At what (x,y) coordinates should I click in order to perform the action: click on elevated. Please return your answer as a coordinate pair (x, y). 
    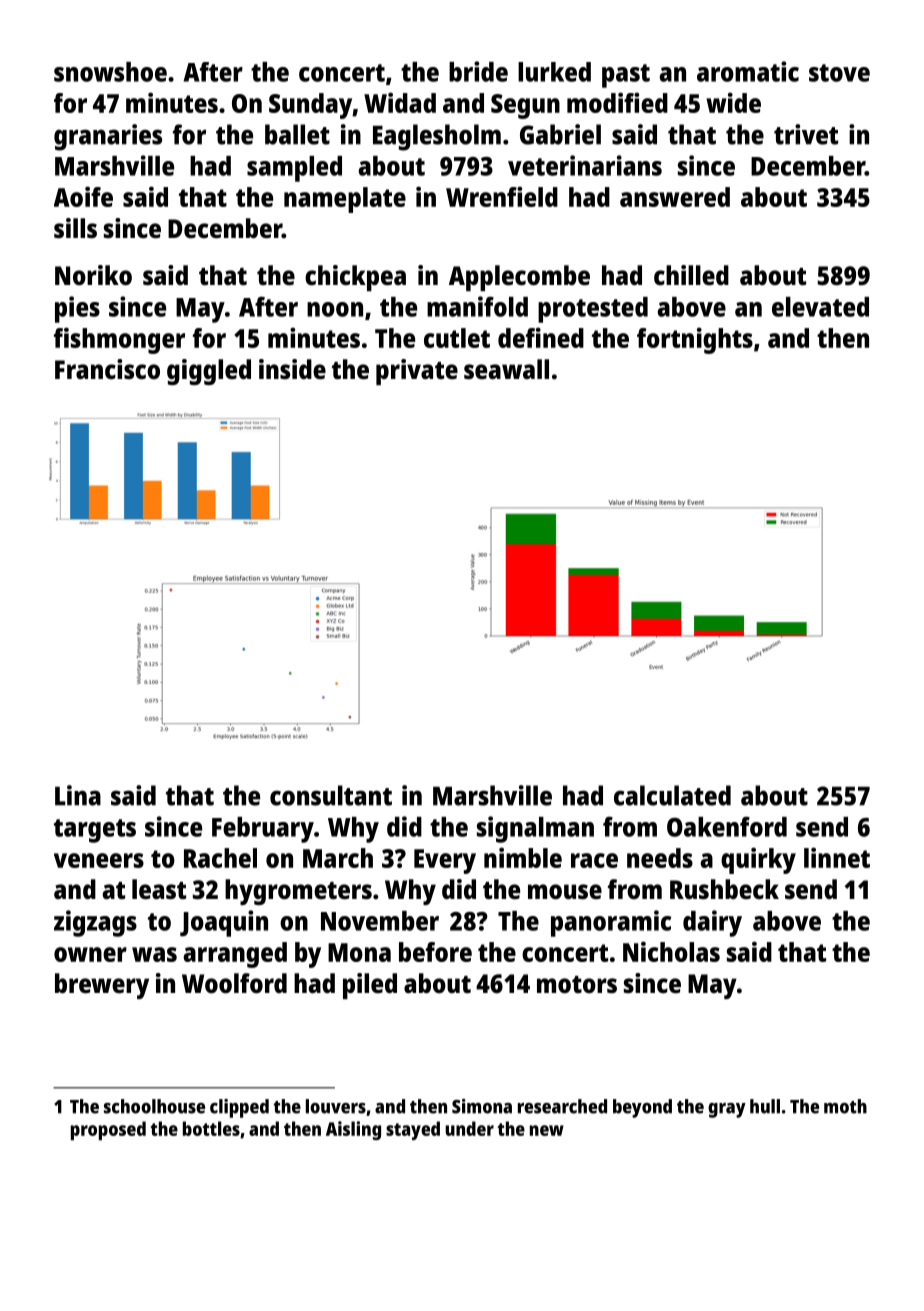
    Looking at the image, I should click on (820, 307).
